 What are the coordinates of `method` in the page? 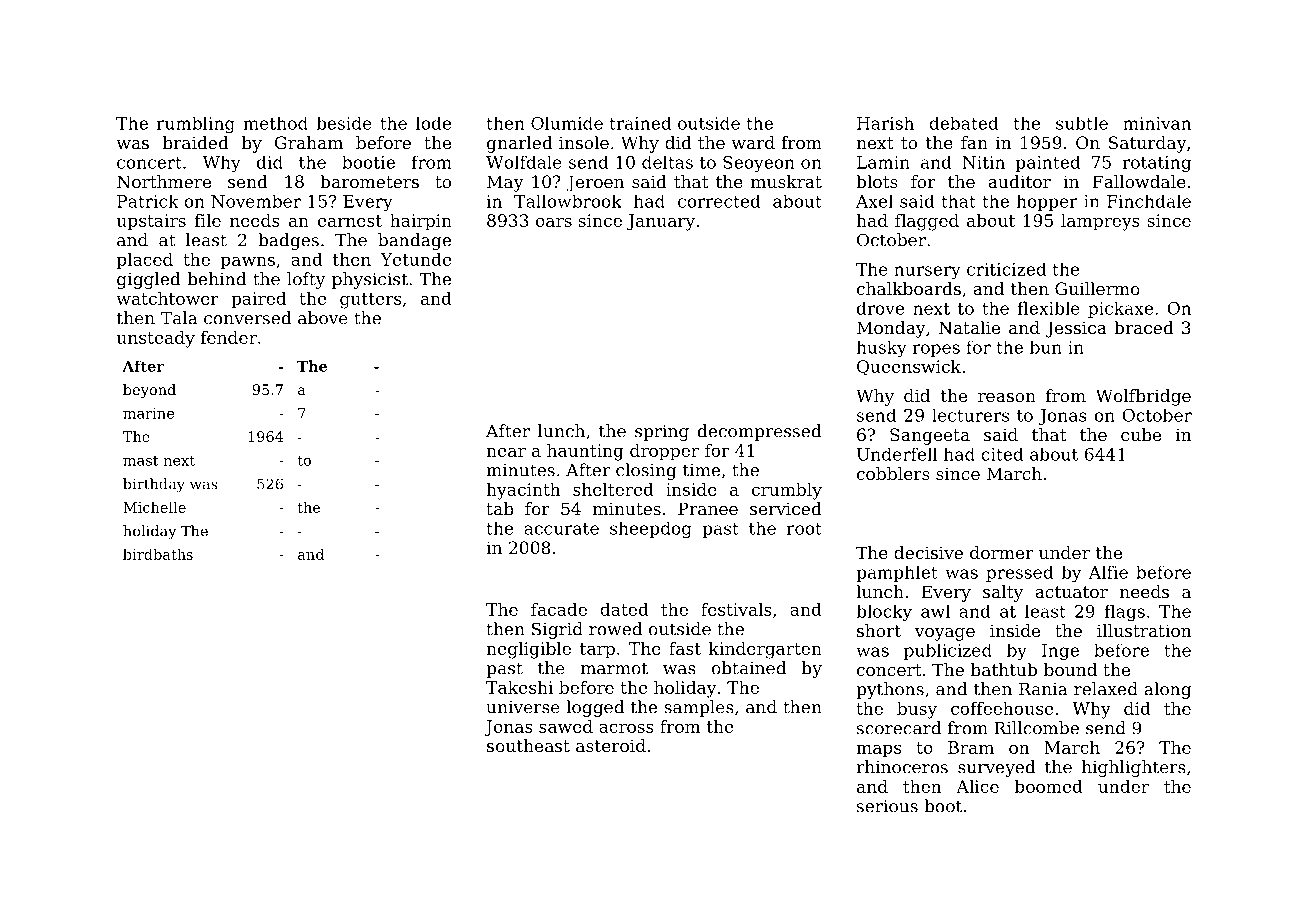 It's located at (276, 123).
